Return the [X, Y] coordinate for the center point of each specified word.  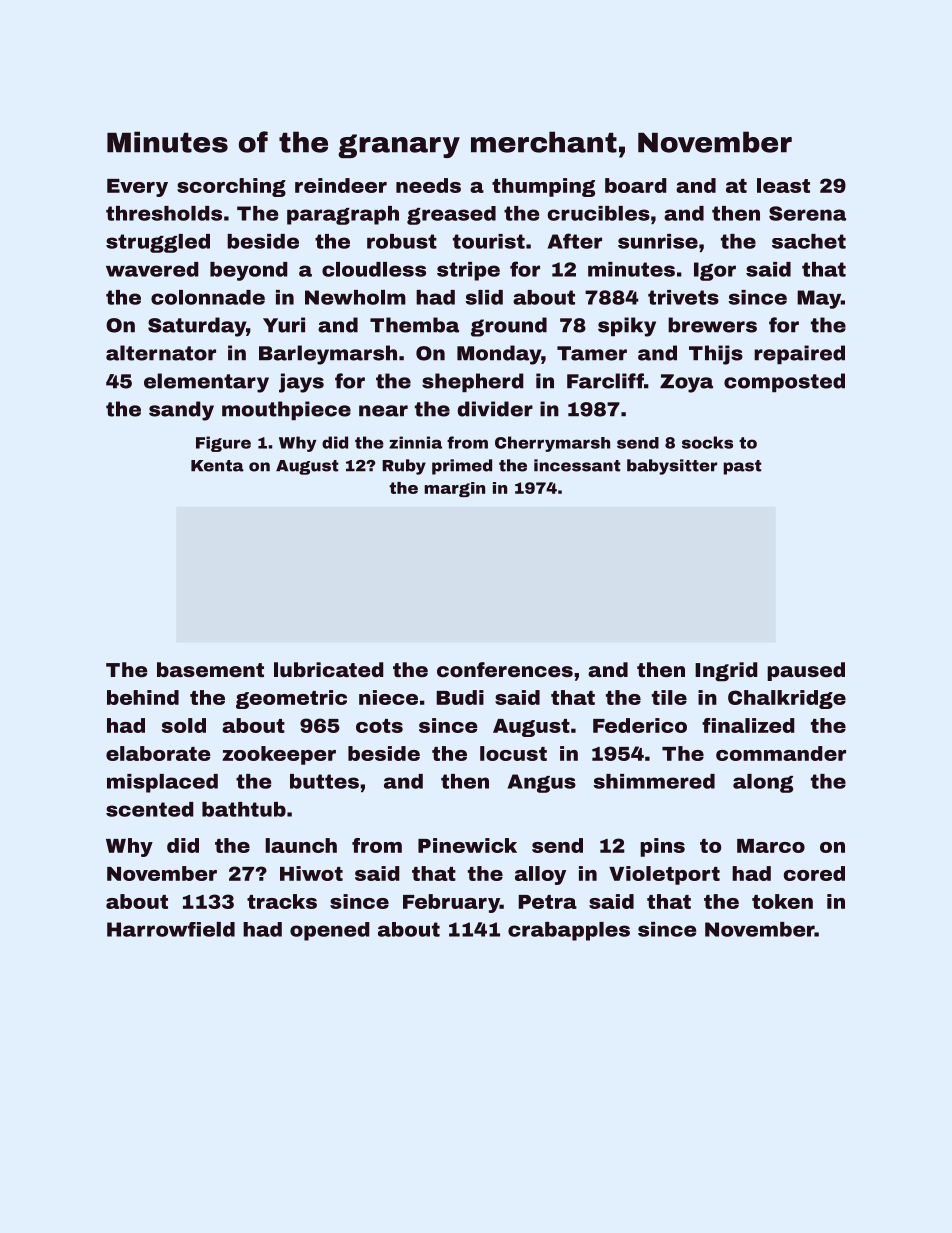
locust [513, 753]
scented [149, 809]
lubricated [328, 669]
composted [784, 382]
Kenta [217, 466]
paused [806, 671]
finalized [748, 725]
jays [301, 383]
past [742, 467]
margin [454, 489]
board [635, 185]
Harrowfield [171, 929]
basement [210, 669]
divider [495, 409]
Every [137, 188]
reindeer [341, 185]
